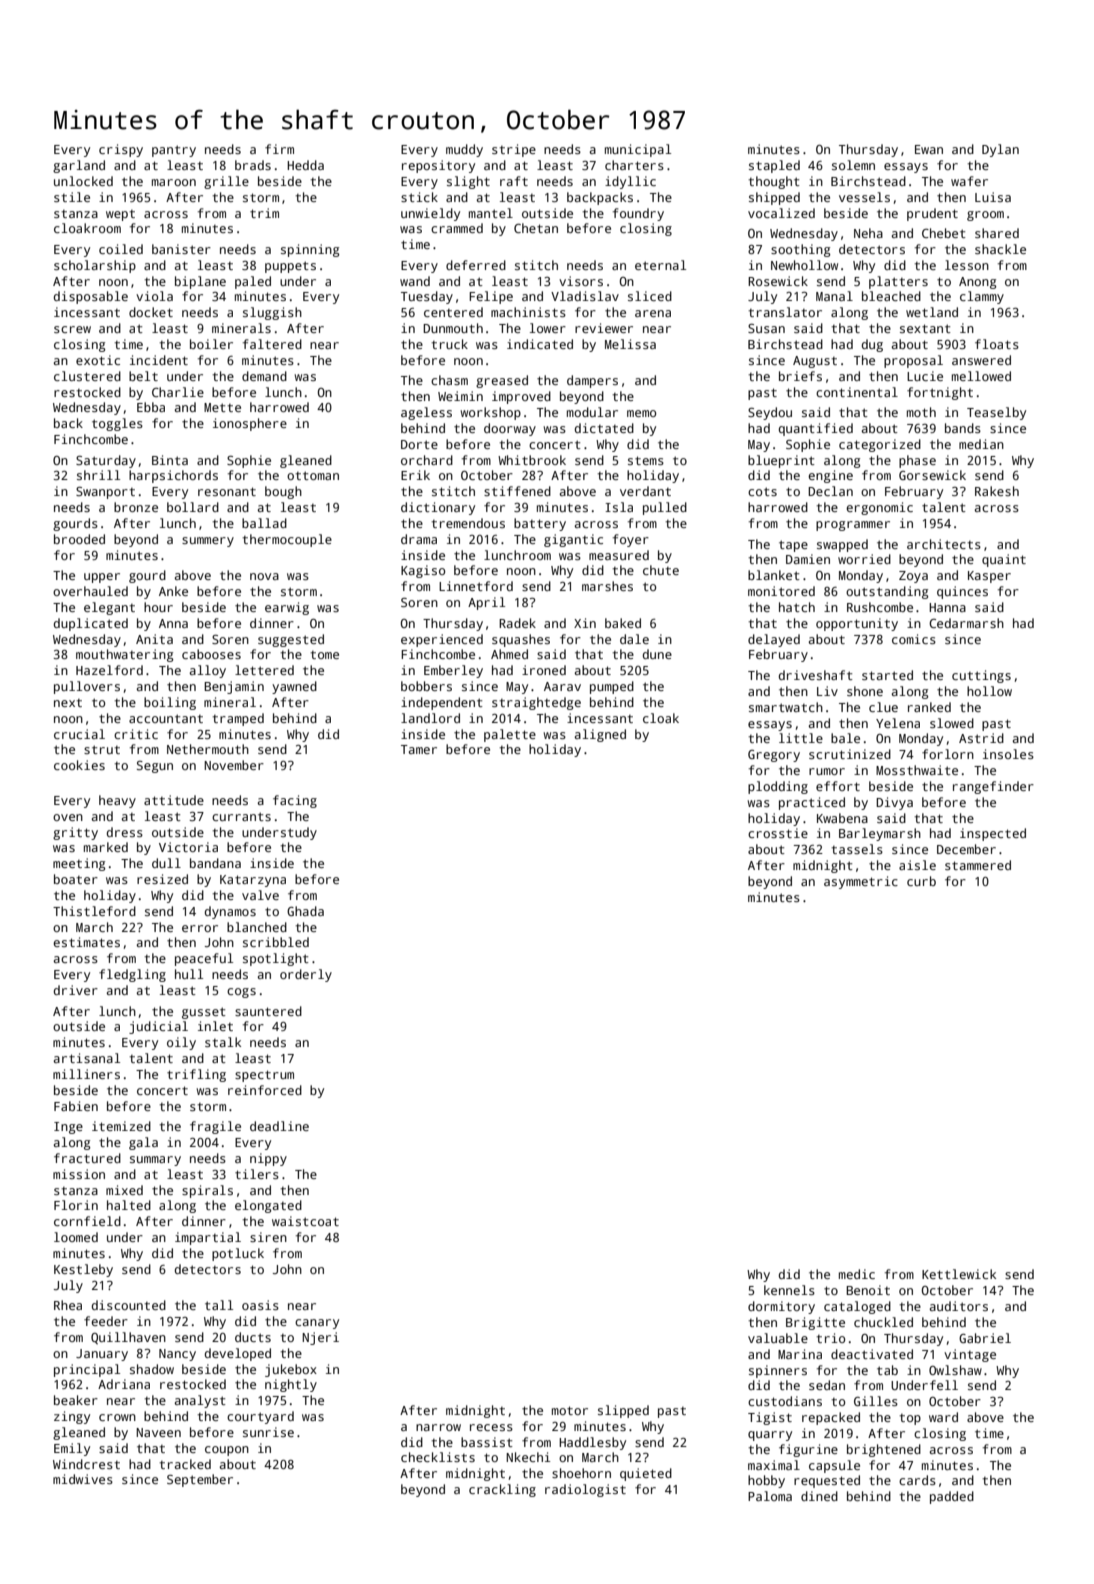 The height and width of the screenshot is (1584, 1094). Describe the element at coordinates (952, 1497) in the screenshot. I see `padded` at that location.
